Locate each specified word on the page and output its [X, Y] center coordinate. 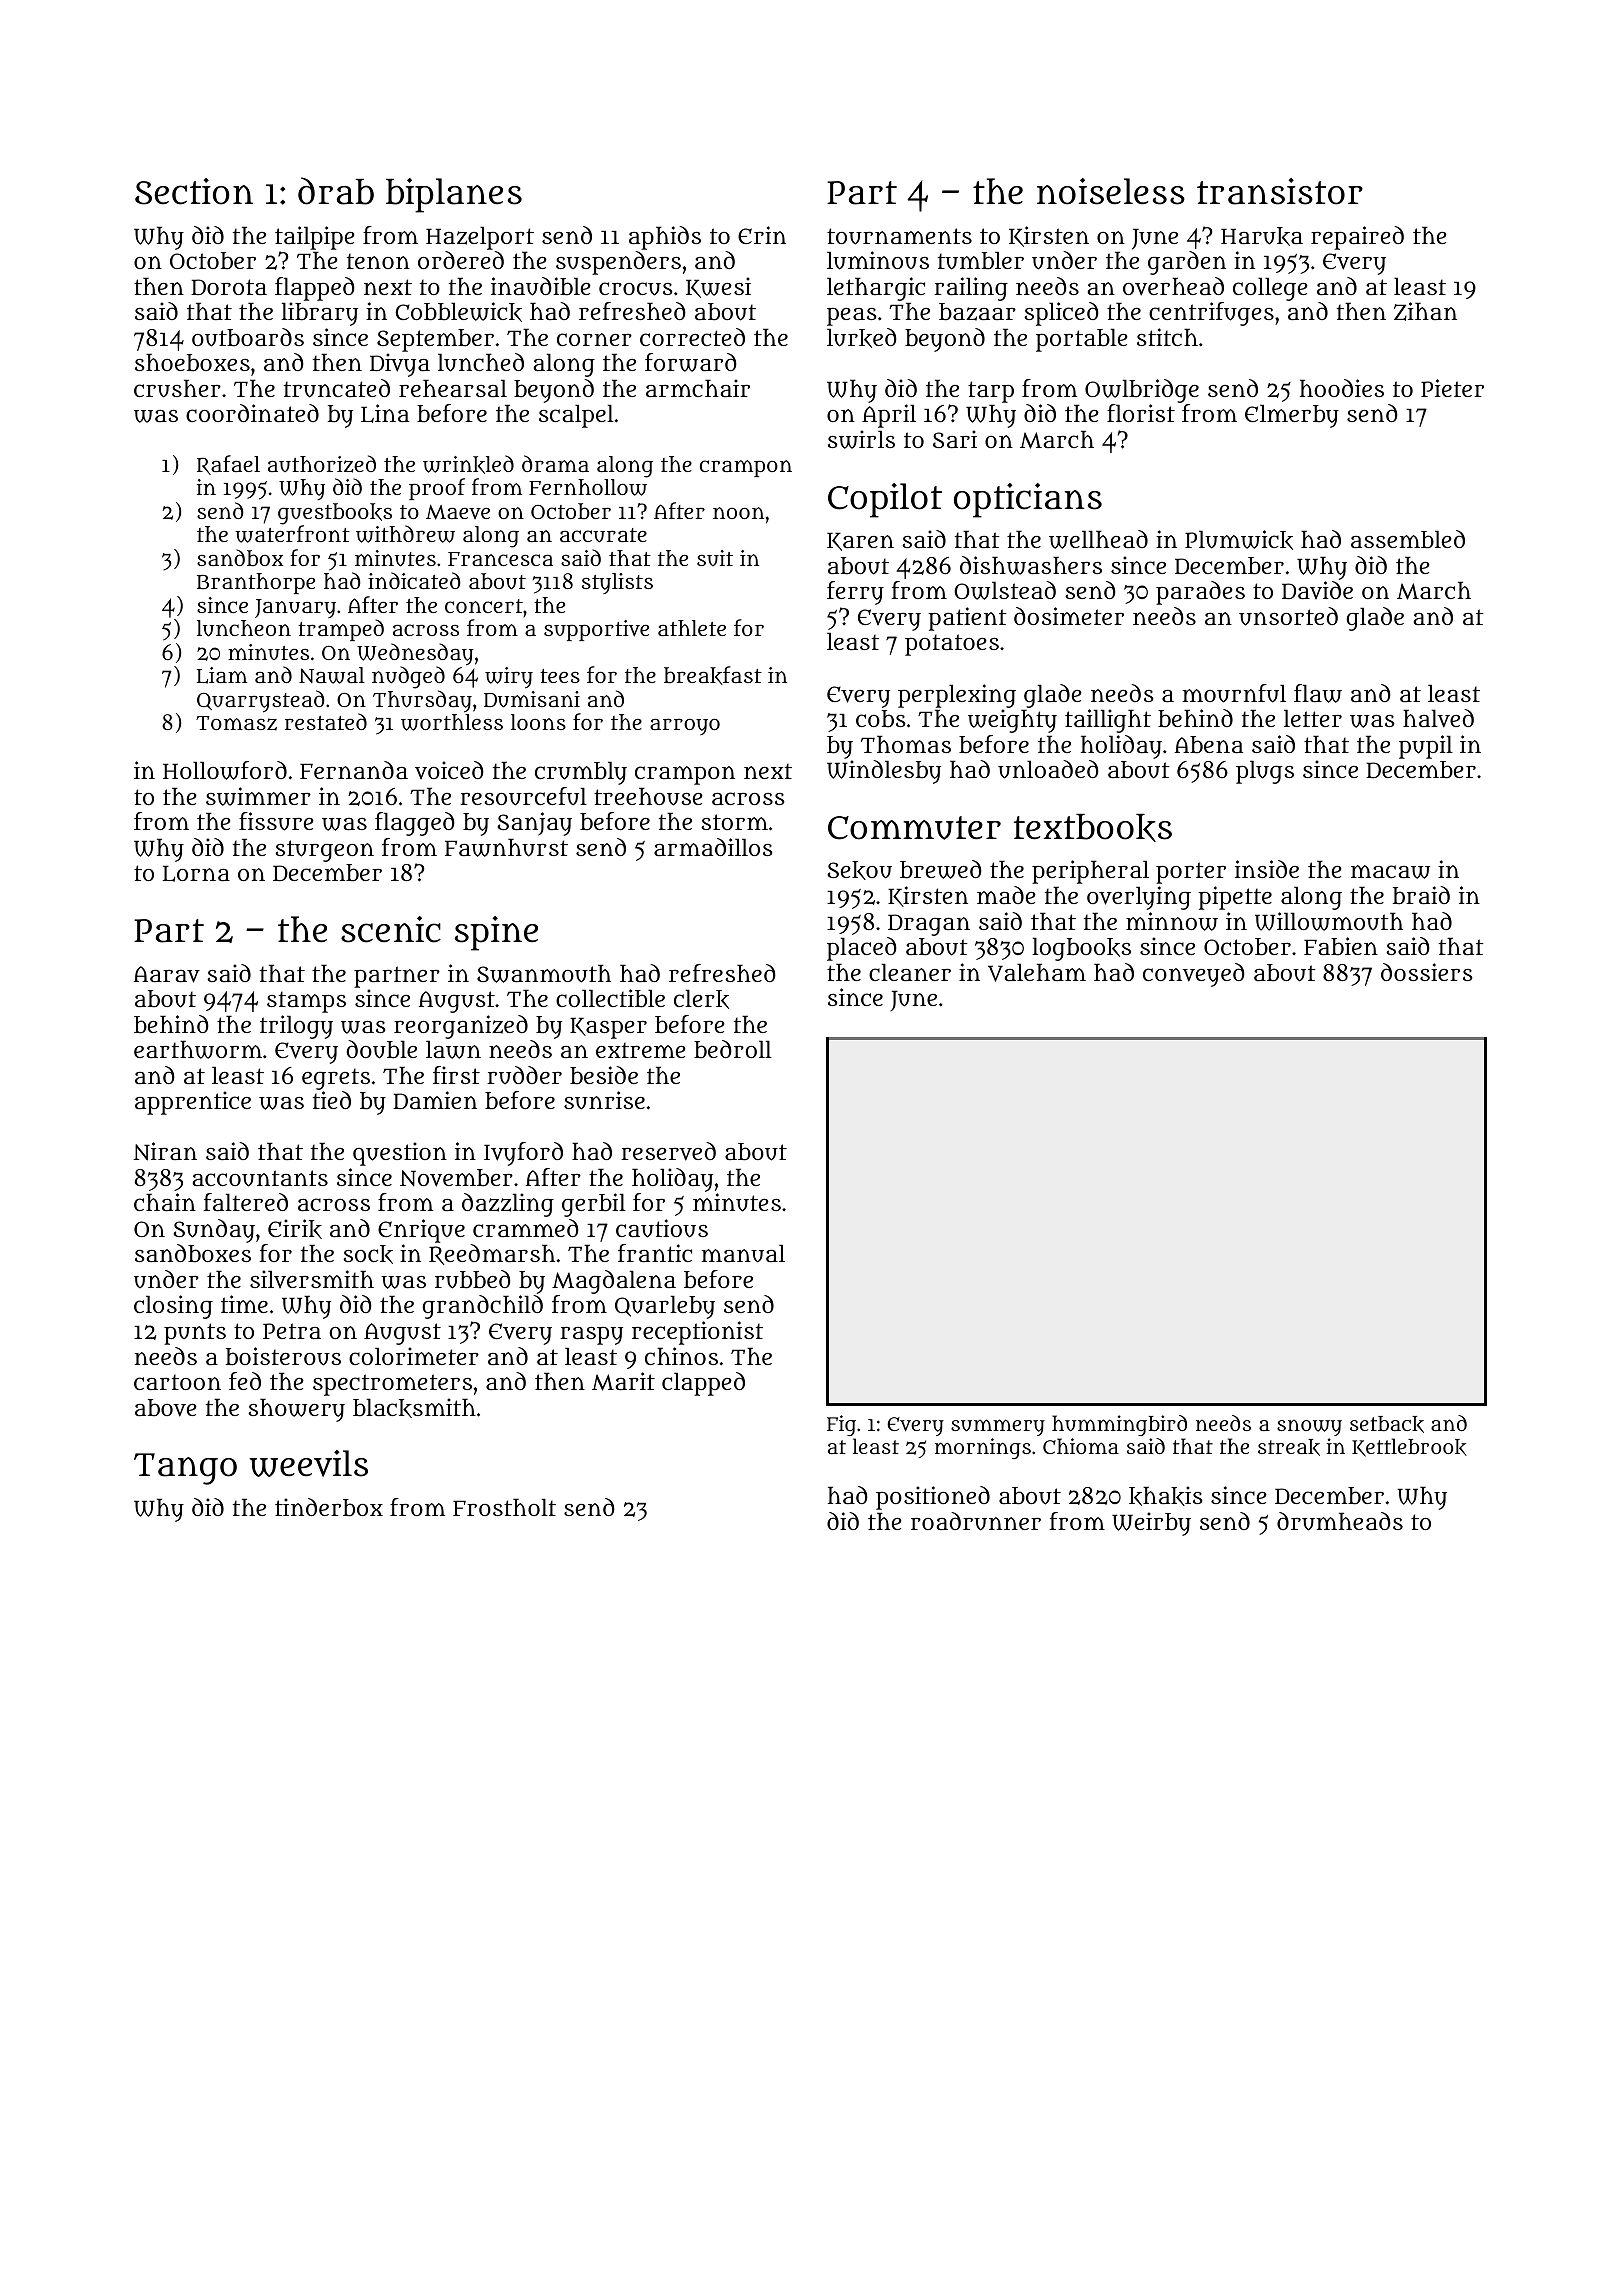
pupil [1426, 747]
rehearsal [453, 388]
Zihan [1425, 311]
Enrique [421, 1231]
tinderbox [329, 1507]
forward [691, 362]
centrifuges [1211, 314]
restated [326, 721]
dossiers [1427, 972]
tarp [991, 392]
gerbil [594, 1205]
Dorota [229, 287]
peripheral [1090, 872]
